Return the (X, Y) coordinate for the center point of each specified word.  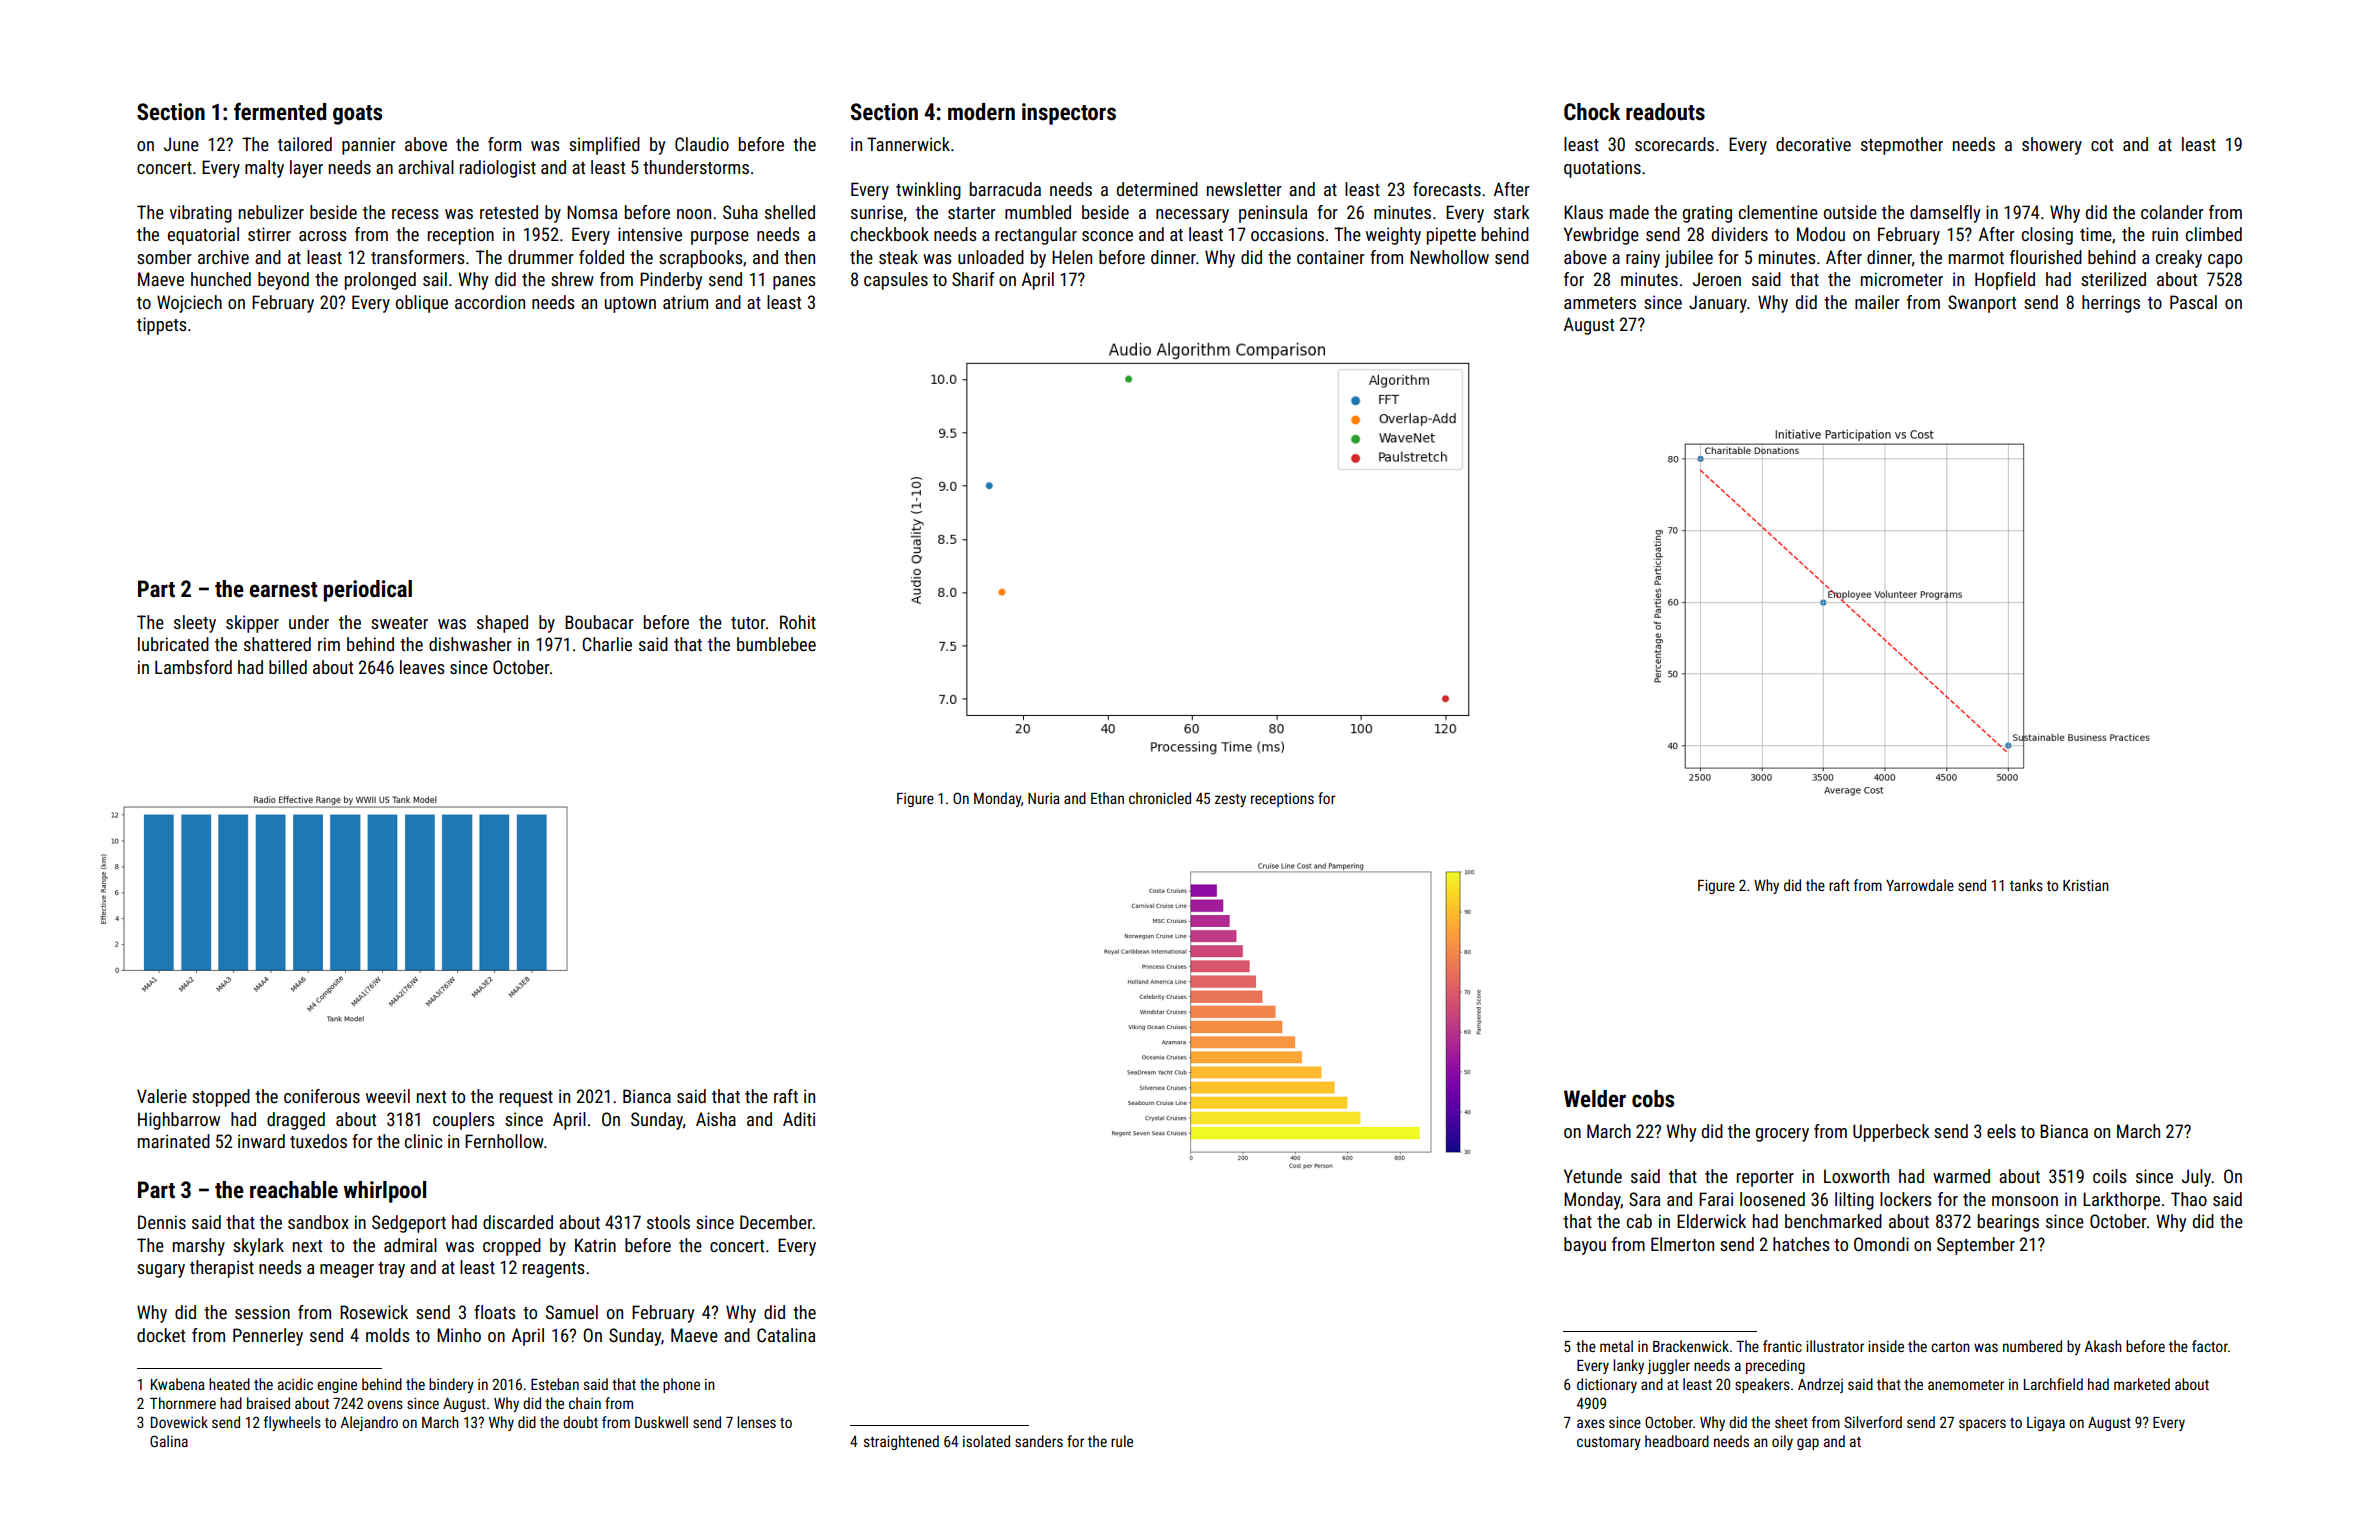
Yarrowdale (1920, 885)
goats (357, 115)
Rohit (798, 622)
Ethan (1107, 798)
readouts (1665, 112)
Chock (1592, 112)
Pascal (2193, 302)
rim (329, 644)
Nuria (1044, 798)
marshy (199, 1247)
